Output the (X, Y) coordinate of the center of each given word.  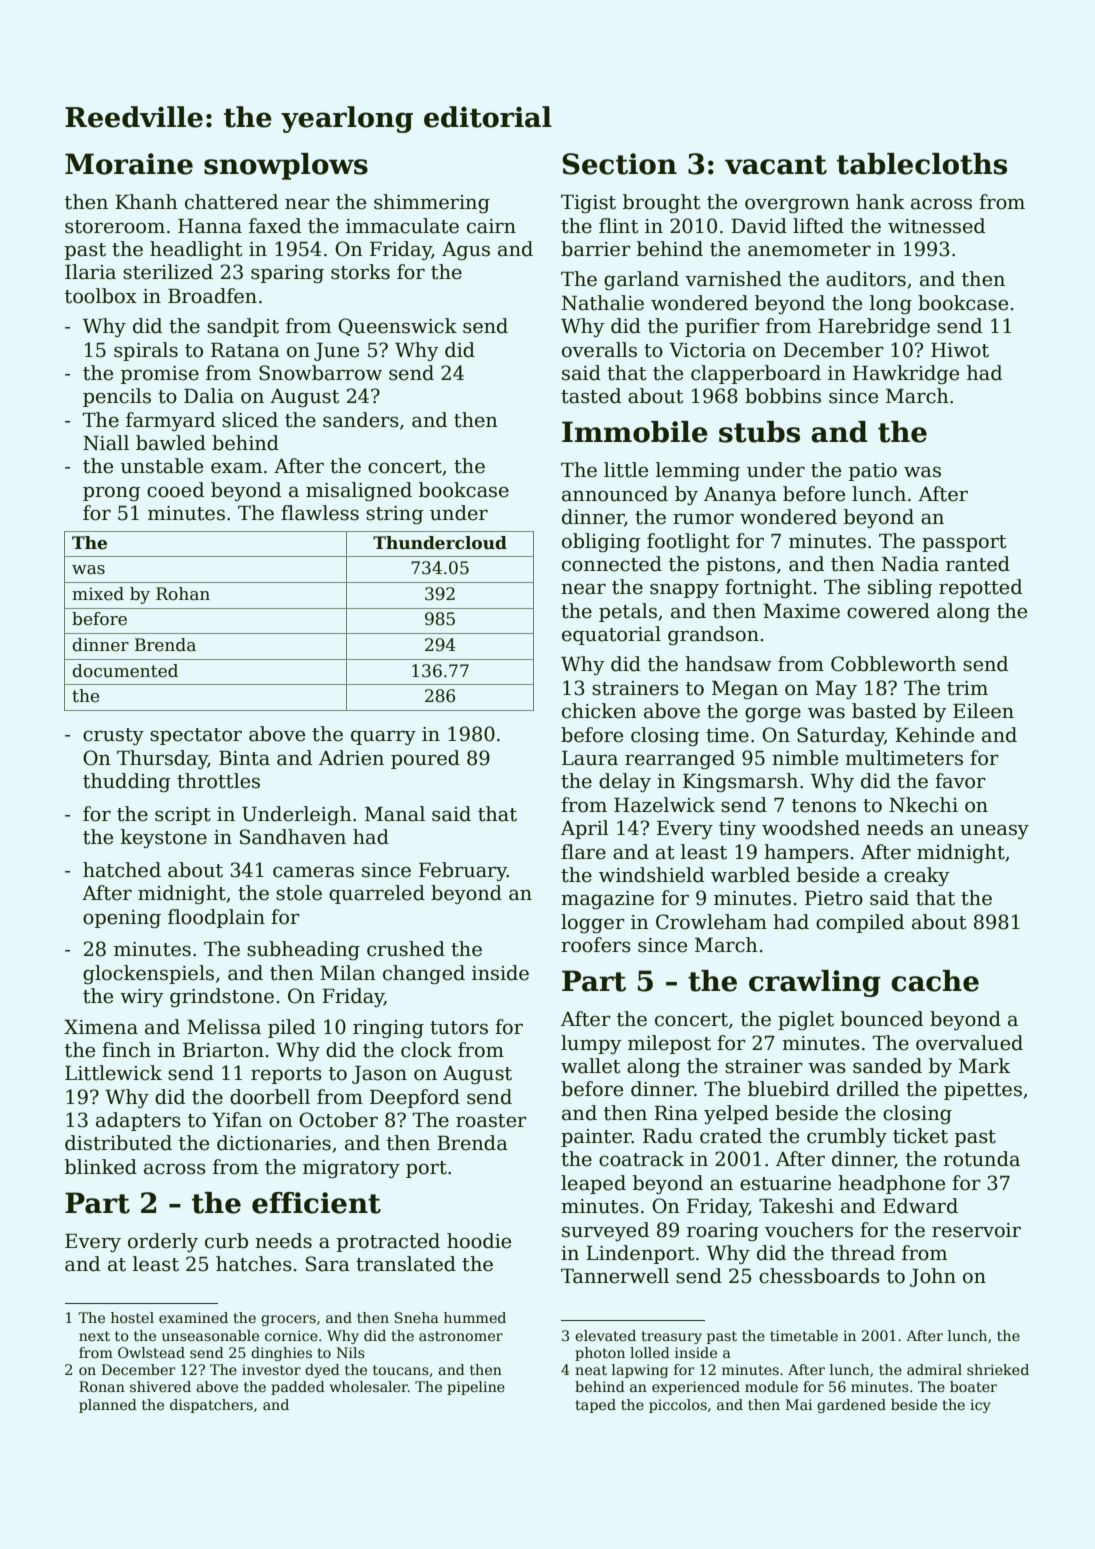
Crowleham (711, 922)
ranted (978, 564)
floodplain (216, 918)
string (394, 515)
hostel (132, 1317)
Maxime (801, 611)
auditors (866, 279)
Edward (920, 1206)
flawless (320, 513)
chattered (231, 202)
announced (615, 494)
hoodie (479, 1241)
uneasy (994, 831)
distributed (118, 1143)
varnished (733, 279)
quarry (383, 737)
